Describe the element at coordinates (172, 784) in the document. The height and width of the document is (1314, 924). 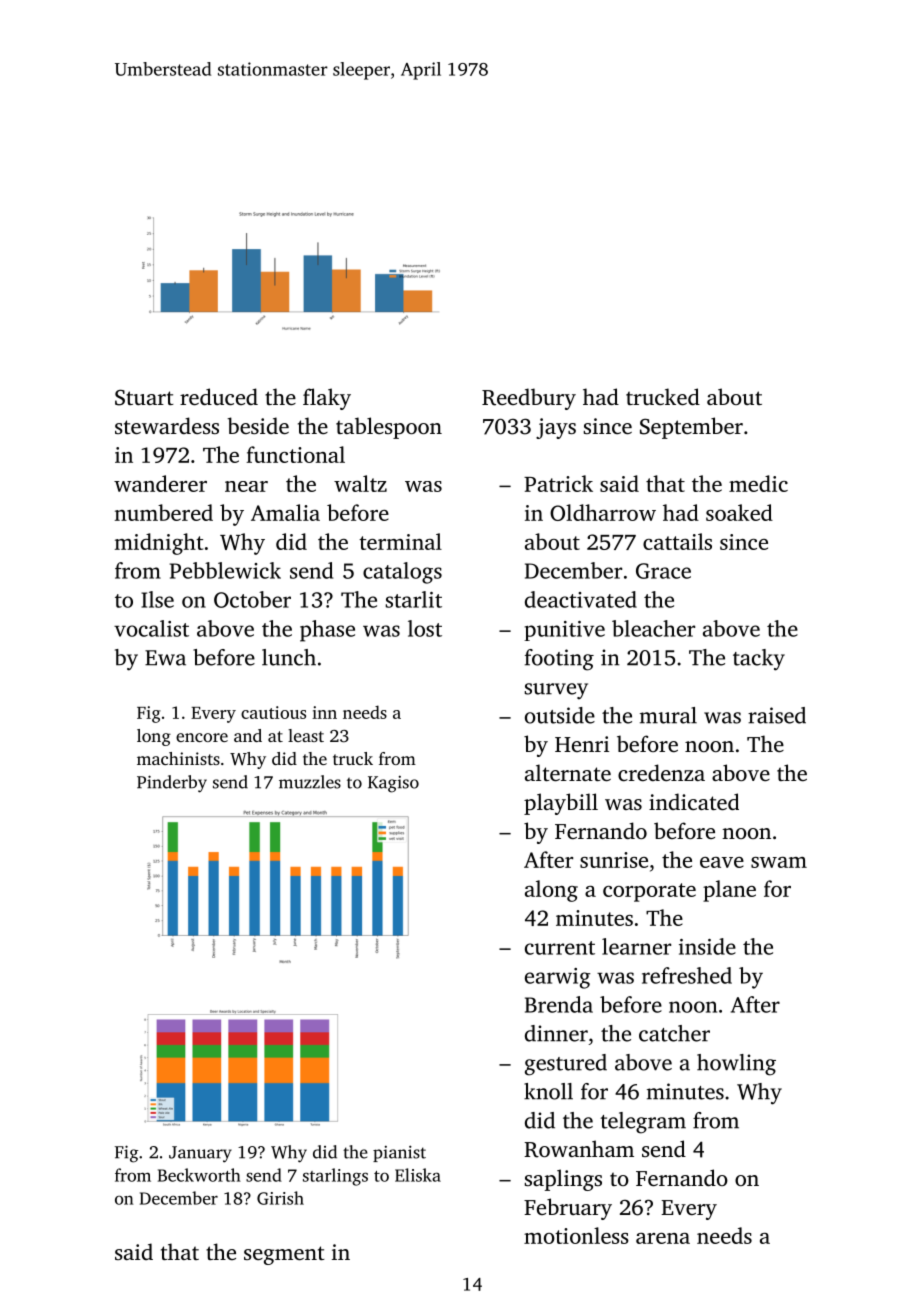
I see `Pinderby` at that location.
